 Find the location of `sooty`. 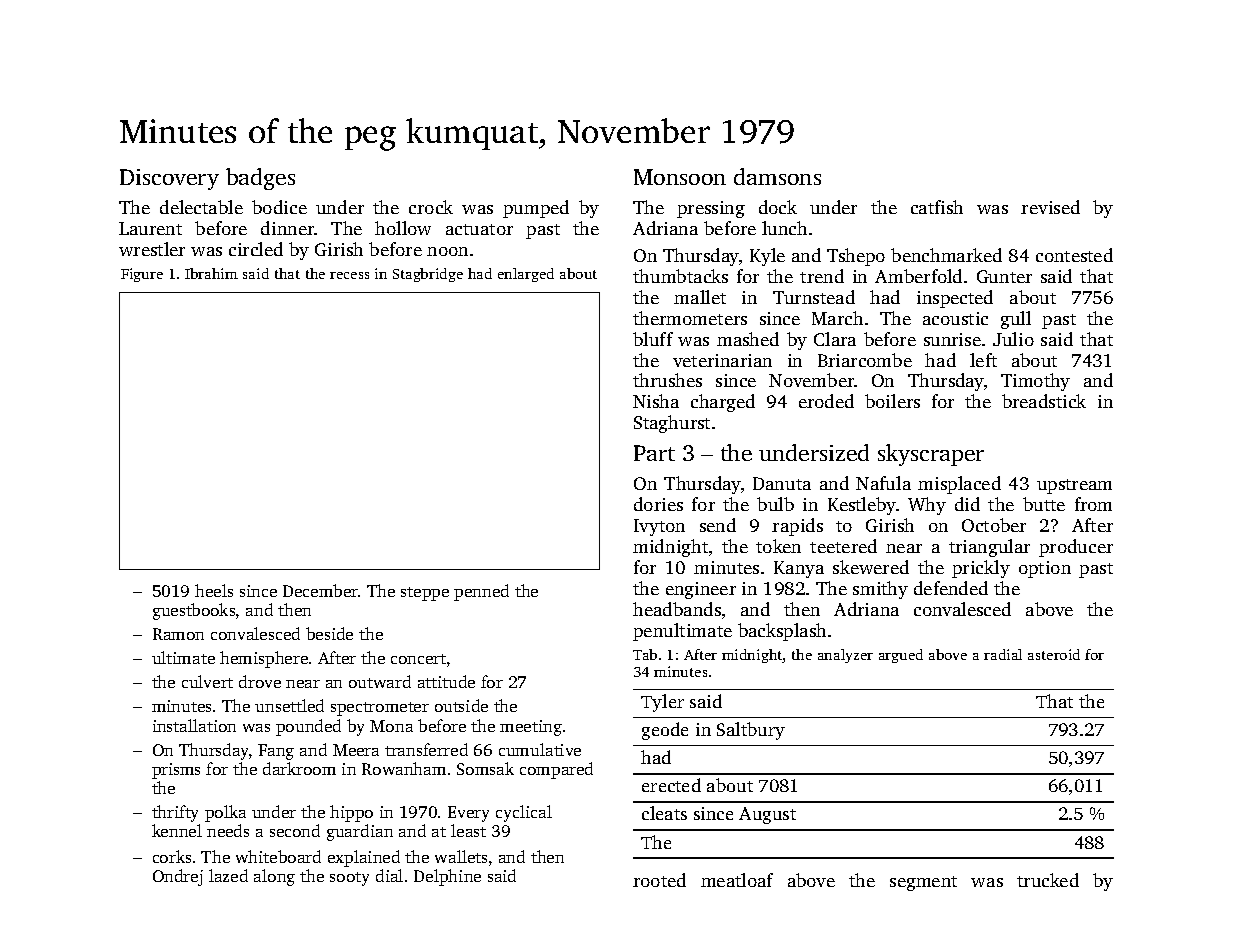

sooty is located at coordinates (349, 879).
